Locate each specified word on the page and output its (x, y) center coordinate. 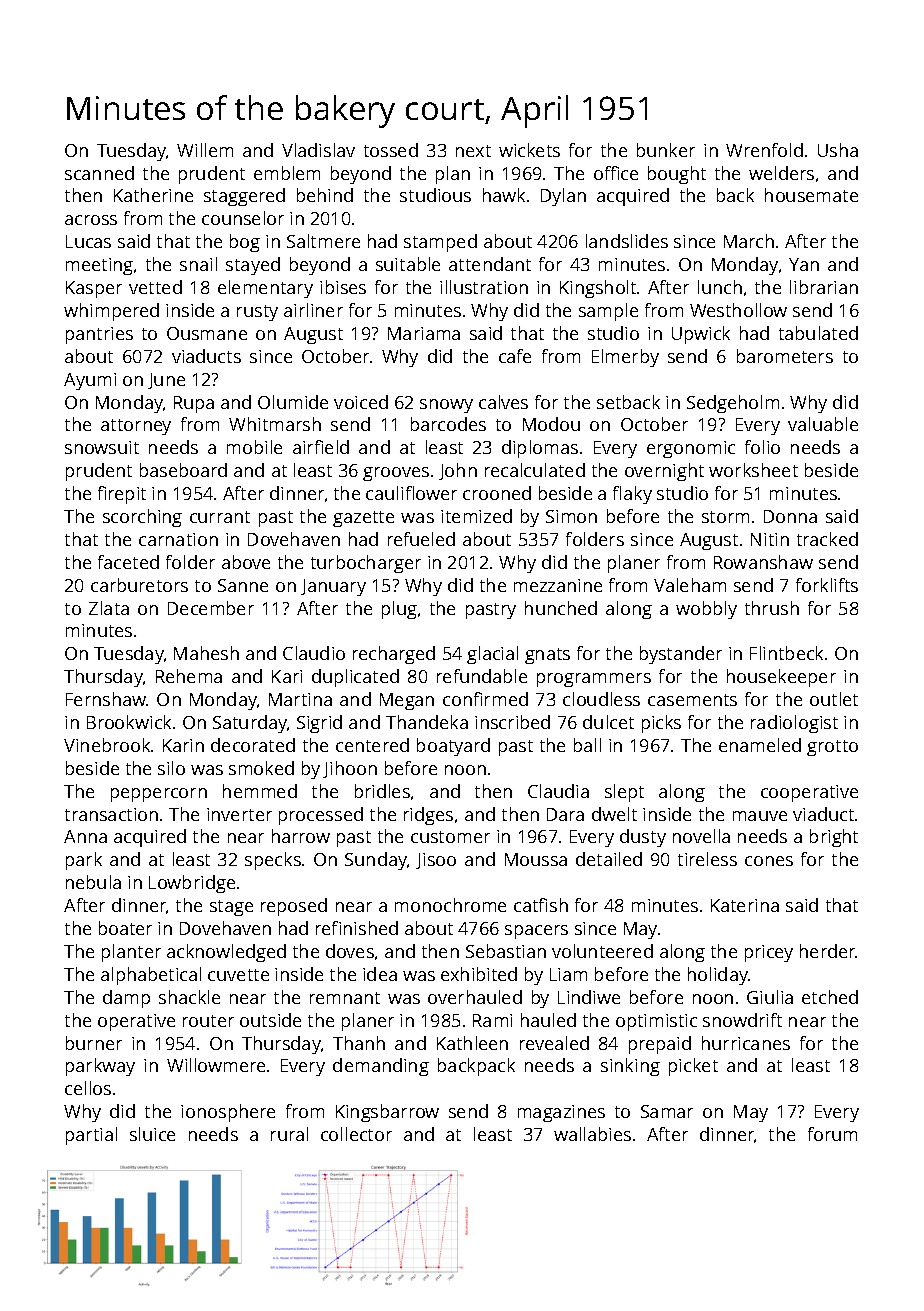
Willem (205, 150)
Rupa (194, 404)
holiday (718, 976)
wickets (529, 150)
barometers (785, 356)
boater (125, 928)
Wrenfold (764, 150)
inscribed (512, 722)
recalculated (535, 470)
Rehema (189, 676)
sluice (152, 1134)
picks (661, 724)
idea (380, 974)
